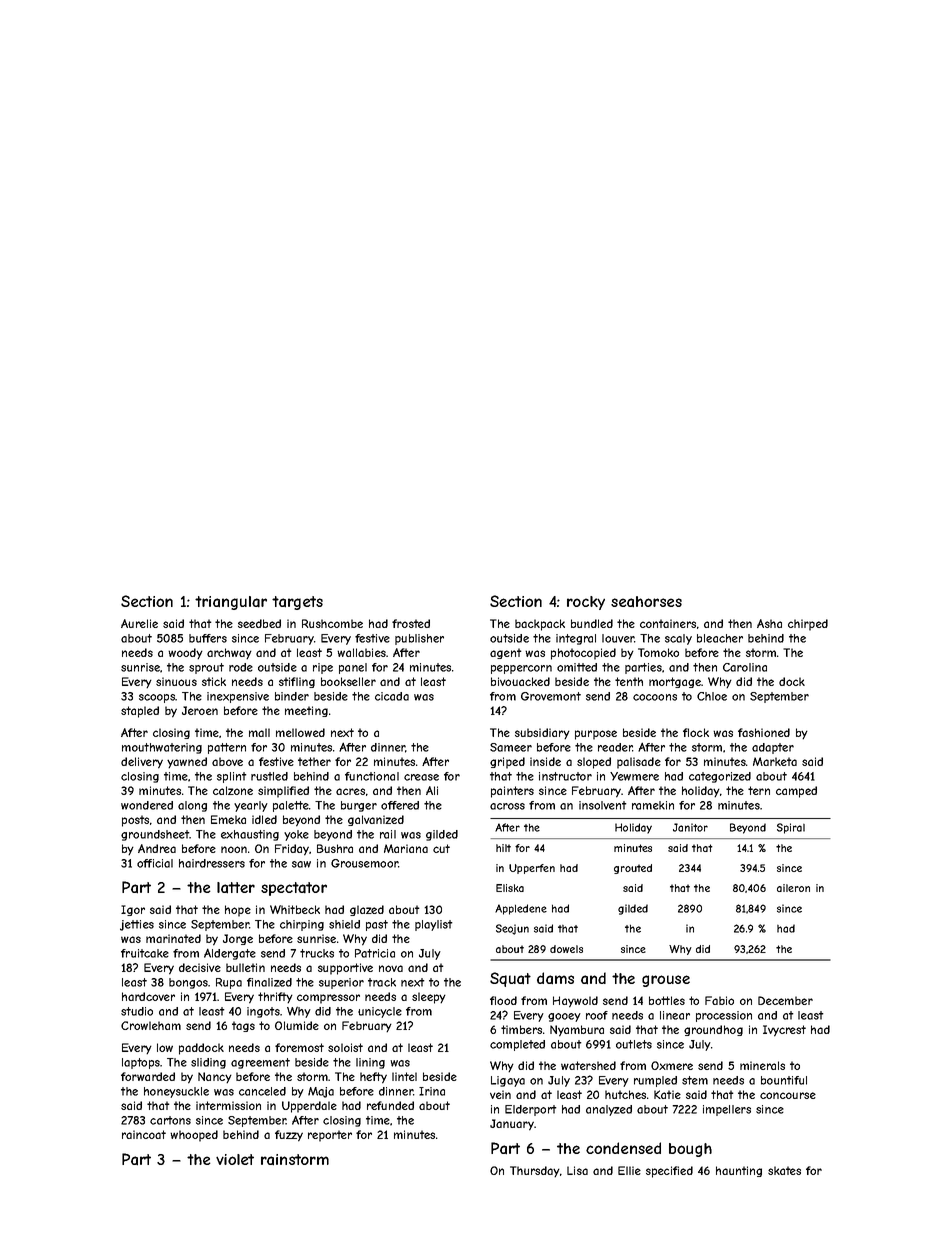  What do you see at coordinates (535, 1172) in the screenshot?
I see `Thursday` at bounding box center [535, 1172].
